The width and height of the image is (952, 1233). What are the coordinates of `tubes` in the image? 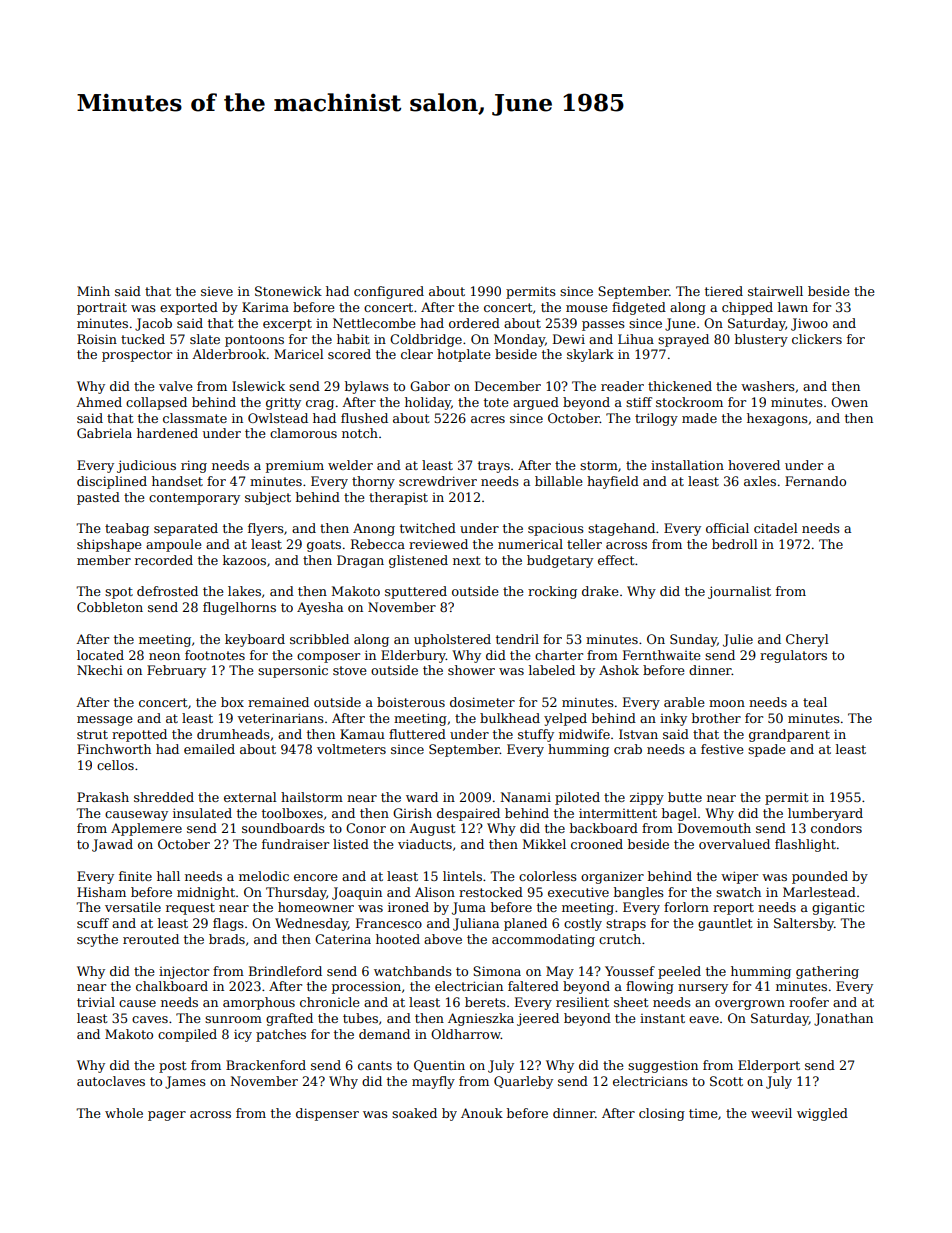 It's located at (360, 1018).
